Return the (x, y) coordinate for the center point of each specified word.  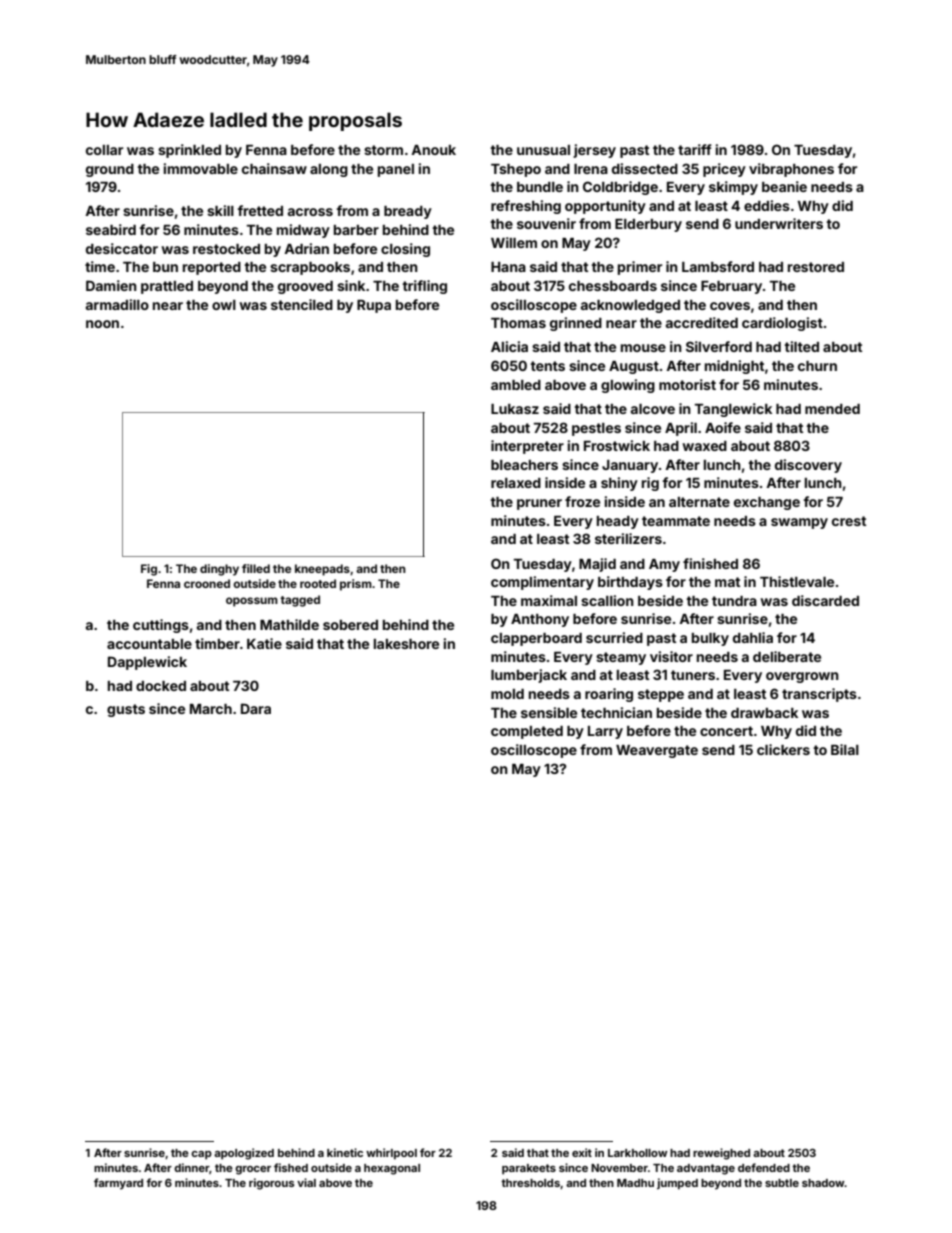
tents (547, 366)
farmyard (118, 1184)
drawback (764, 713)
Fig (149, 570)
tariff (695, 149)
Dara (256, 708)
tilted (801, 346)
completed (527, 732)
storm (383, 150)
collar (104, 150)
